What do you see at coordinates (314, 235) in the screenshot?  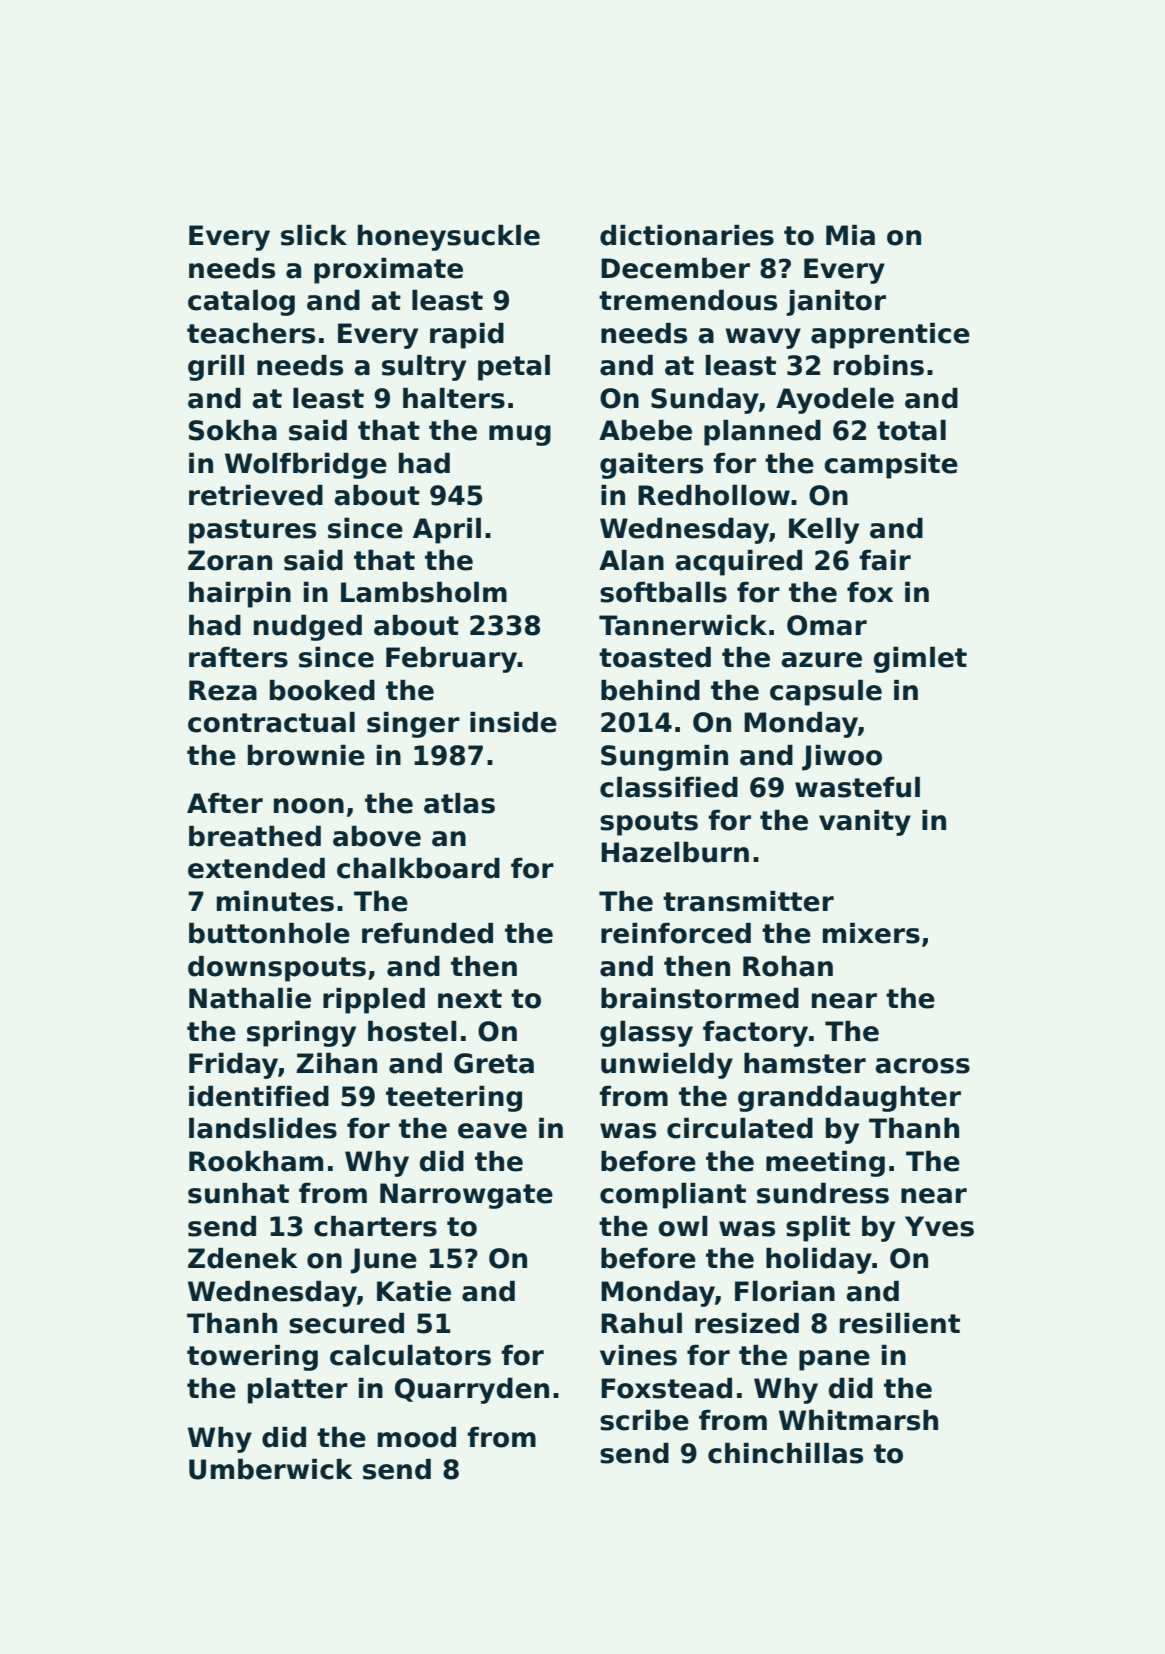 I see `slick` at bounding box center [314, 235].
